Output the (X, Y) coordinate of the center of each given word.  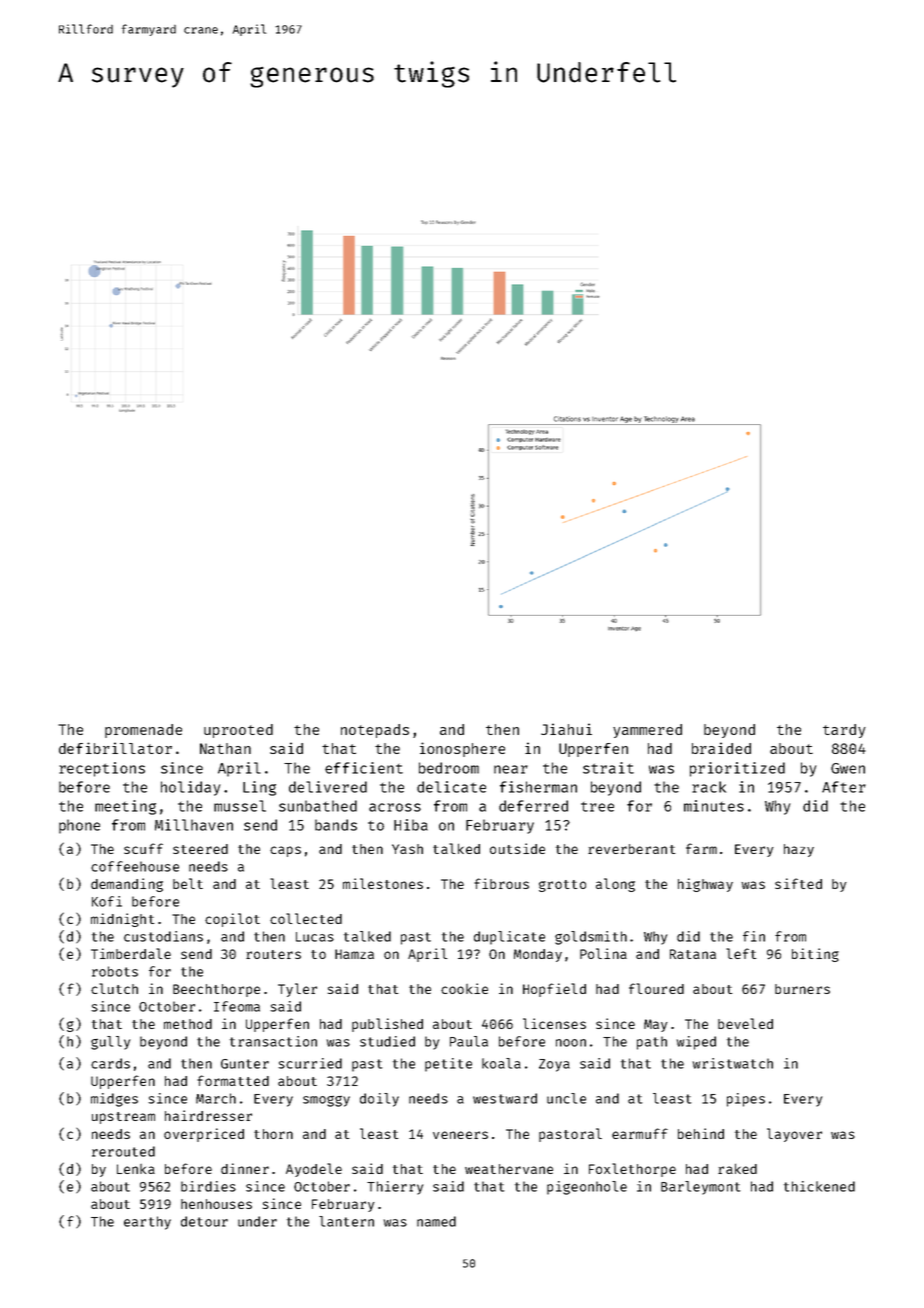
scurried (310, 1063)
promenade (143, 731)
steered (200, 849)
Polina (603, 953)
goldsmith (591, 938)
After (844, 787)
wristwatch (733, 1063)
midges (114, 1100)
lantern (346, 1221)
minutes (714, 806)
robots (115, 971)
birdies (208, 1186)
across (395, 807)
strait (608, 768)
